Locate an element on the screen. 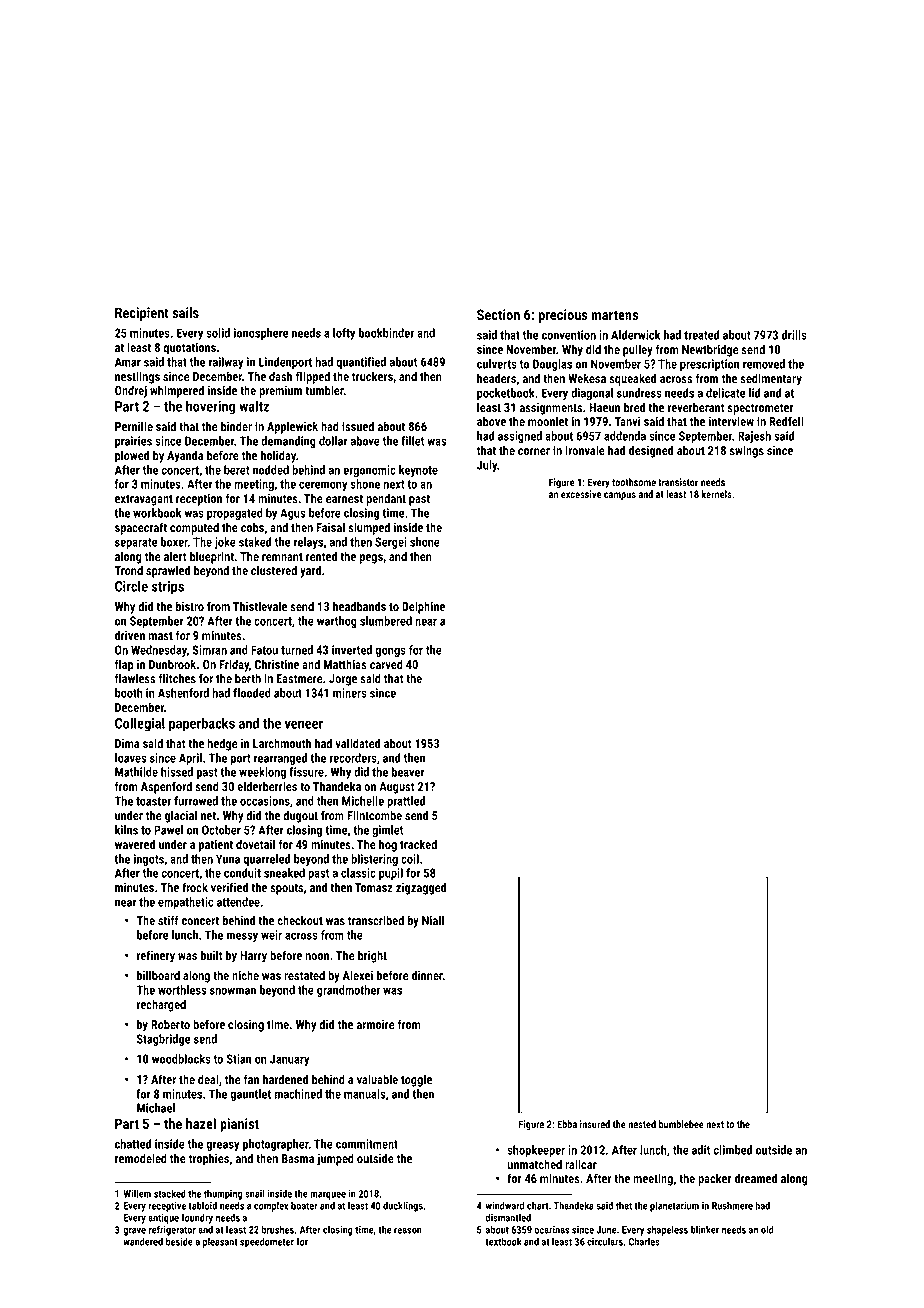  old is located at coordinates (767, 1229).
